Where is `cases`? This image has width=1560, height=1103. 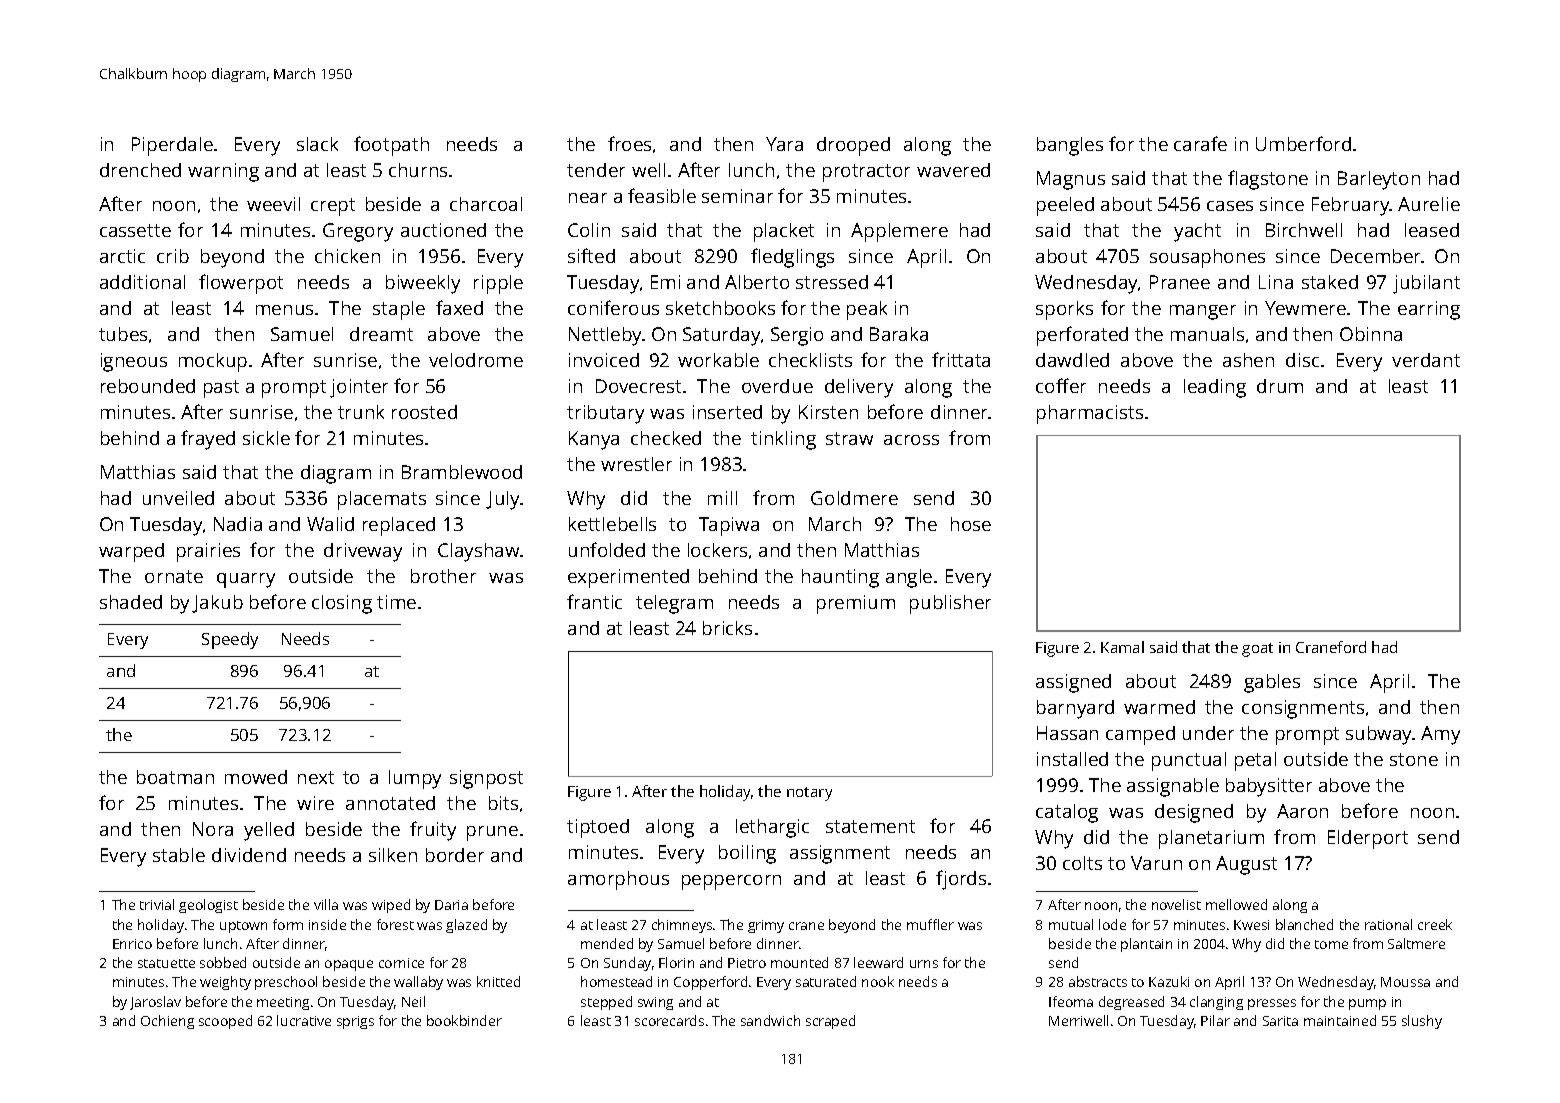
cases is located at coordinates (1230, 206).
